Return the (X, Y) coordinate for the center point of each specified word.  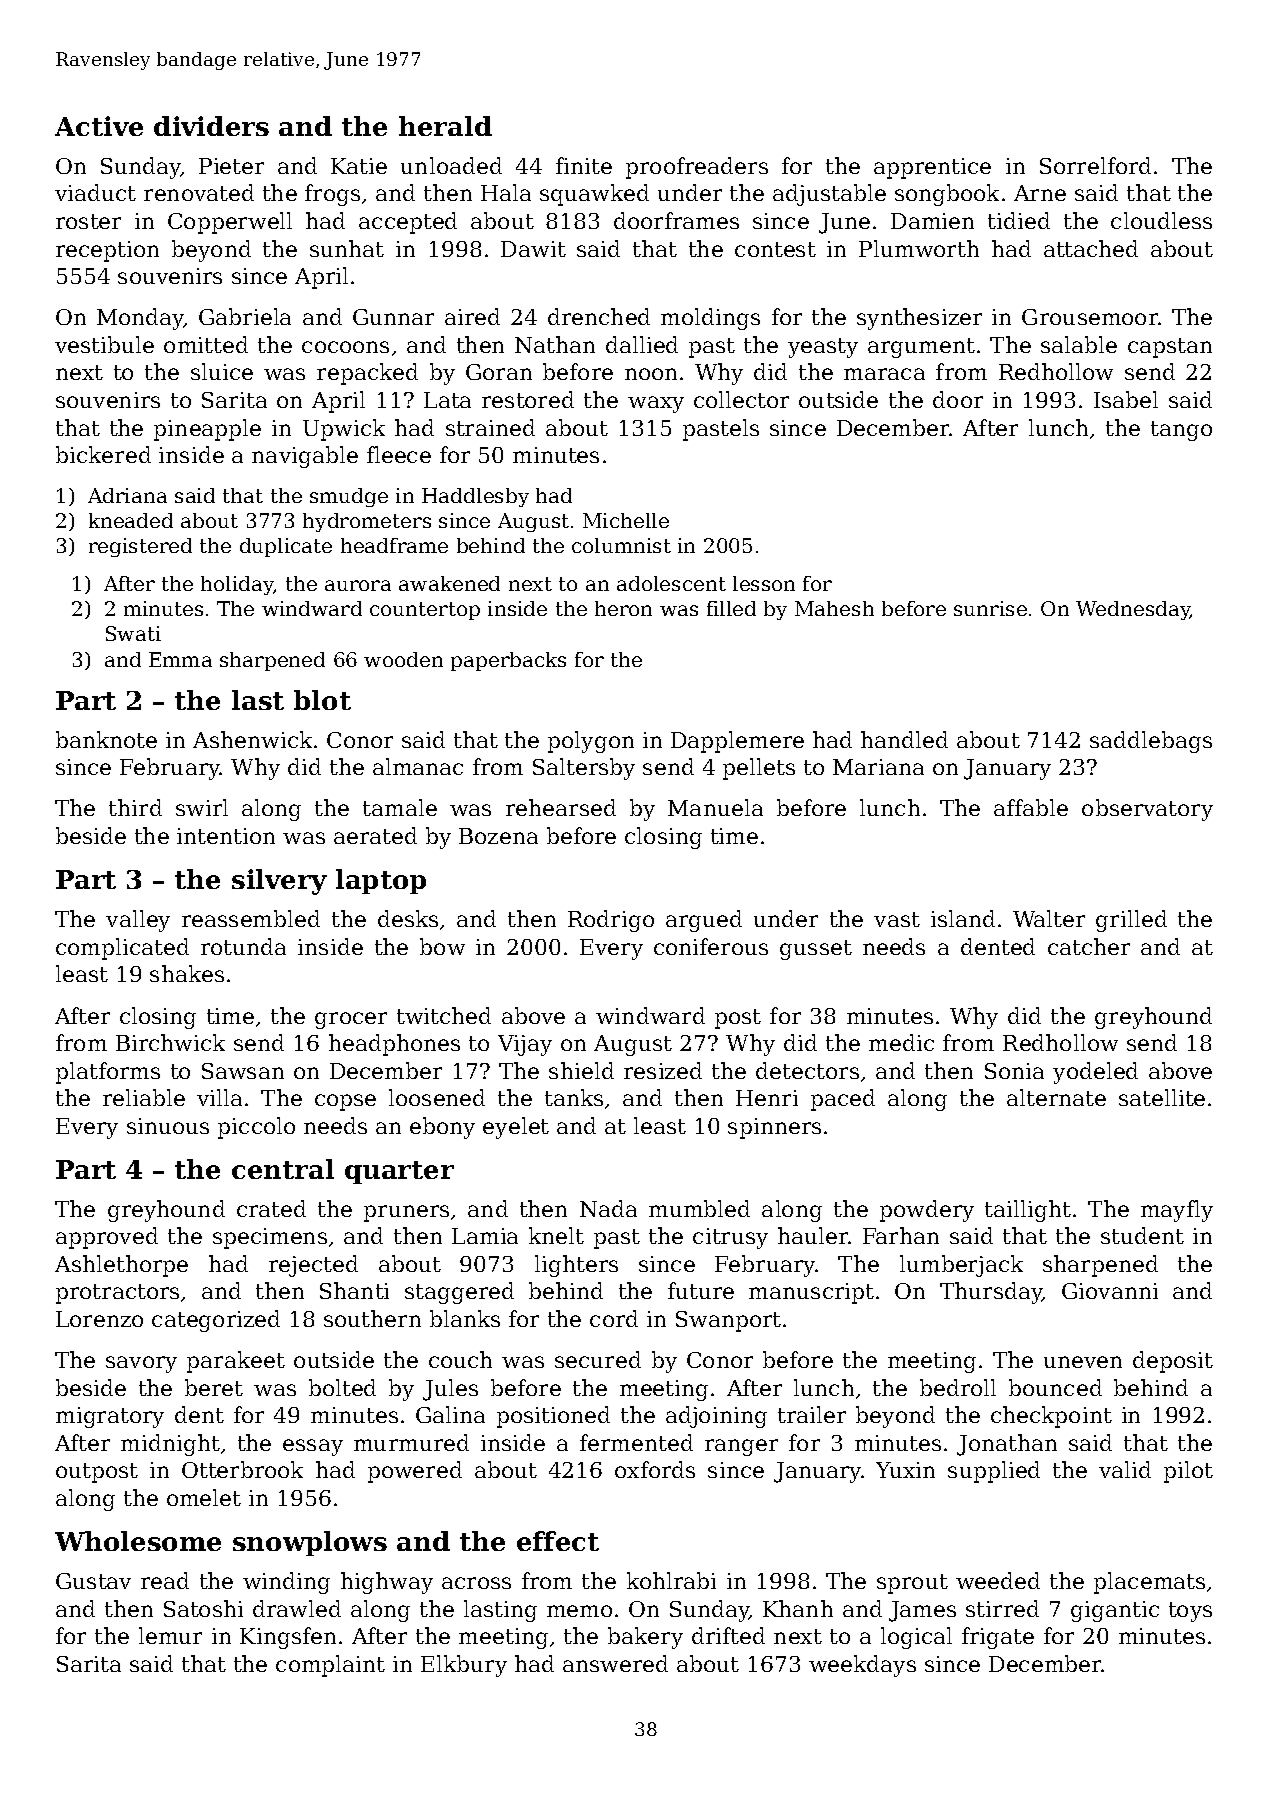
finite (584, 165)
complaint (330, 1666)
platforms (108, 1073)
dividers (211, 126)
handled (904, 739)
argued (704, 921)
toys (1190, 1612)
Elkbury (464, 1666)
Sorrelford (1095, 165)
